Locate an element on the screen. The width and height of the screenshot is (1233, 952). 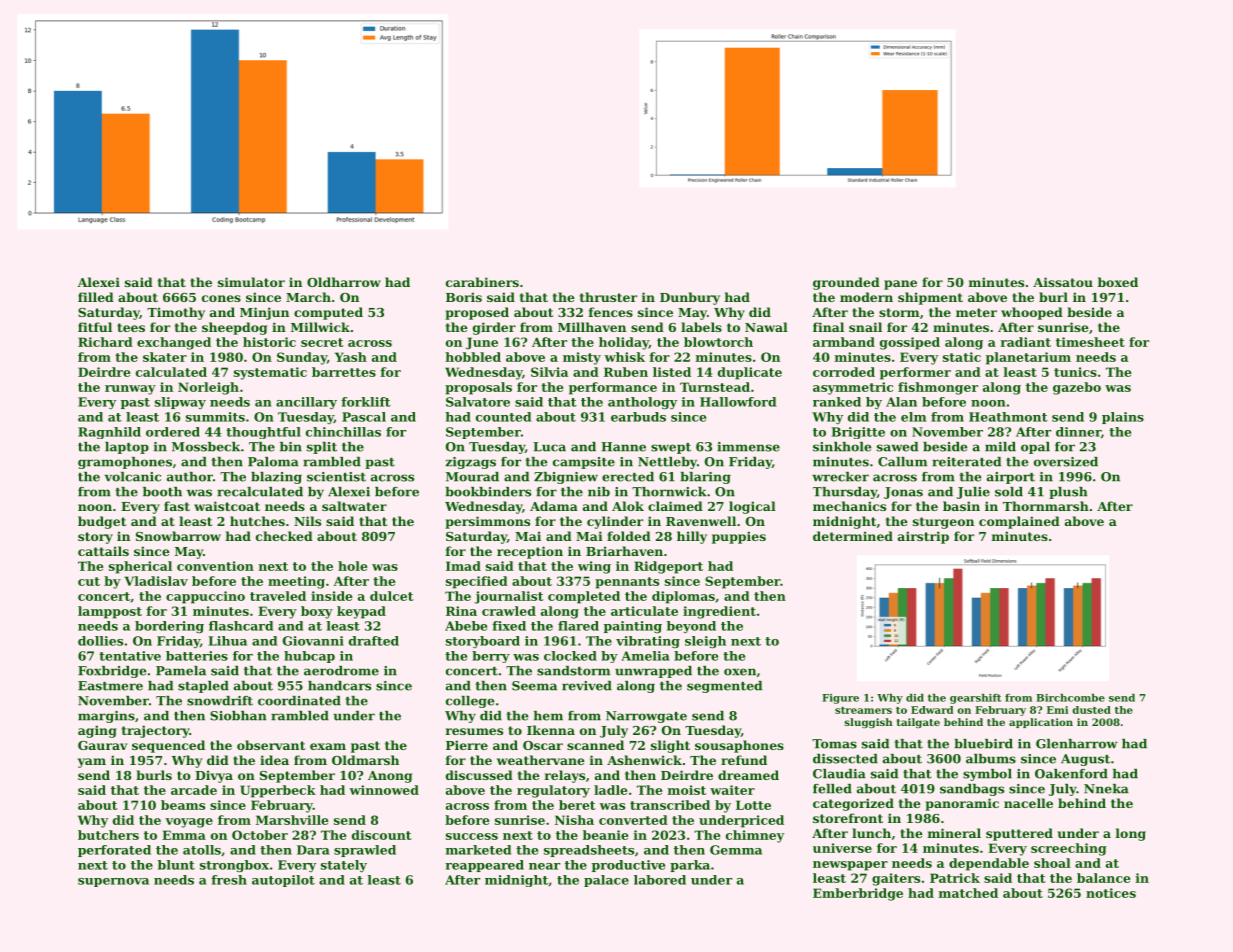
carabiners is located at coordinates (482, 282).
